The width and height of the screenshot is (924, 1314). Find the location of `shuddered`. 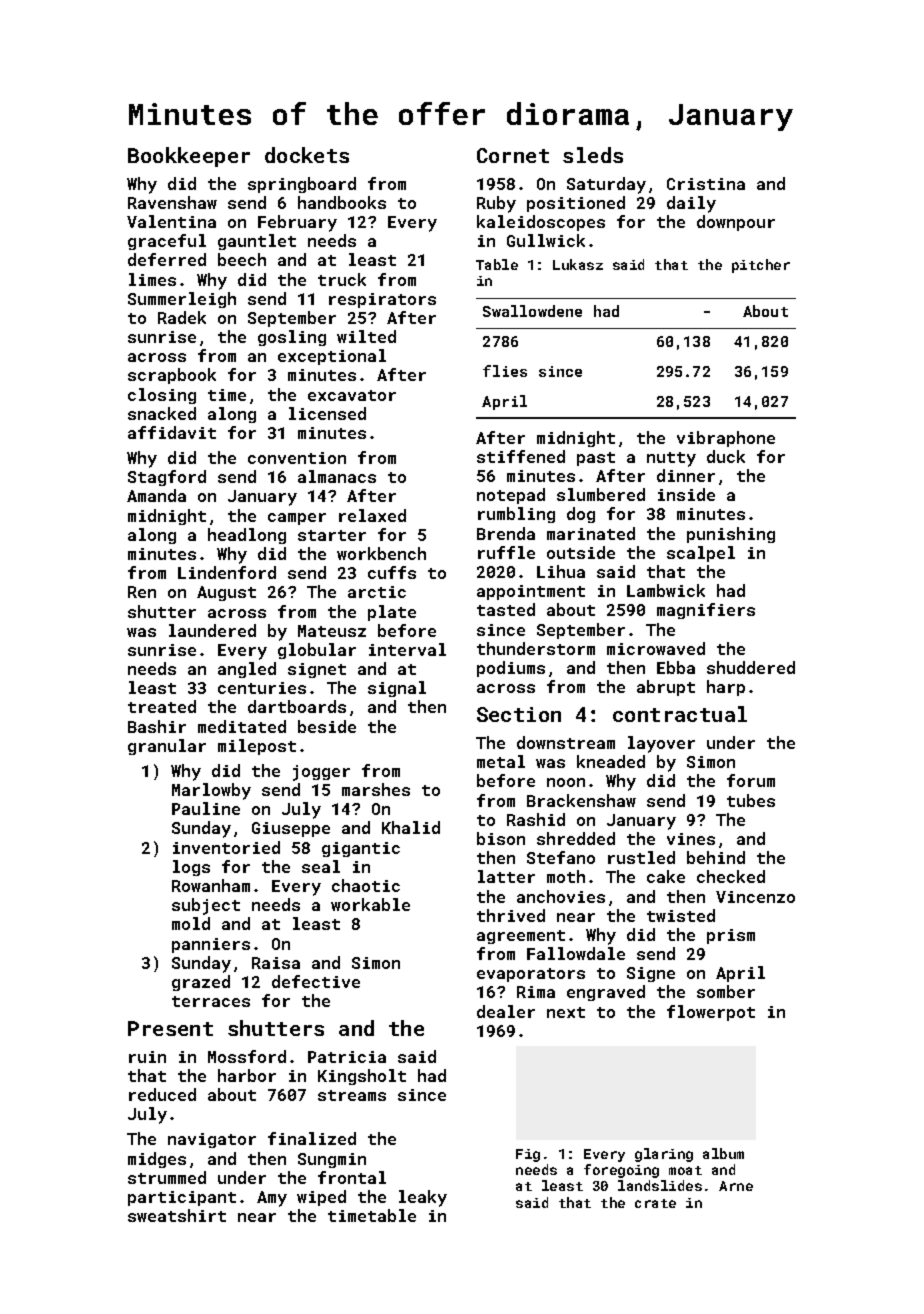

shuddered is located at coordinates (751, 667).
